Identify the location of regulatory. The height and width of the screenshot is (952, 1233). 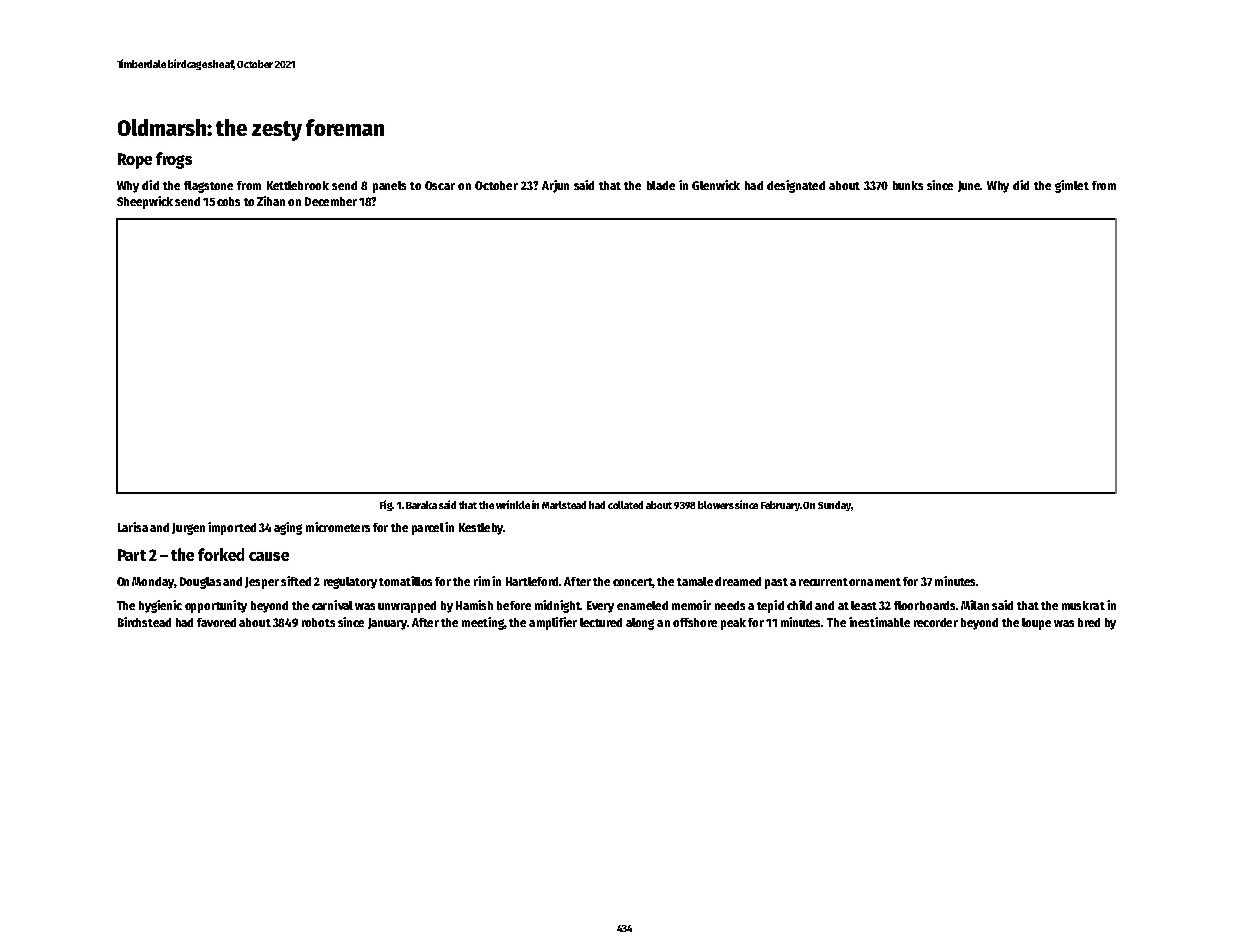
(350, 583).
